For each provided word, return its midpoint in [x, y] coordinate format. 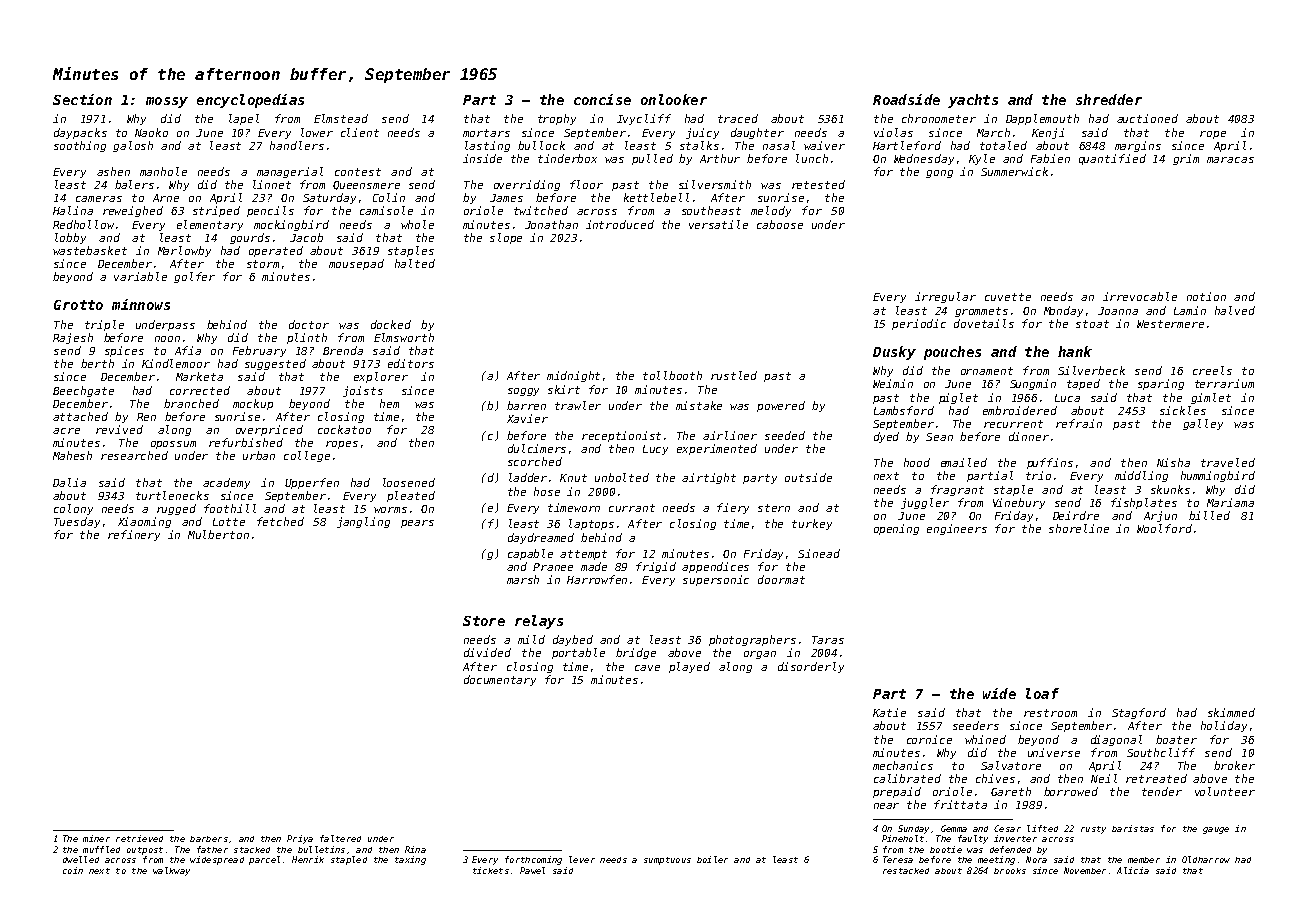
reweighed [133, 211]
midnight [573, 376]
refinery [134, 535]
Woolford [1164, 528]
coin [73, 870]
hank [1075, 351]
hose [547, 491]
